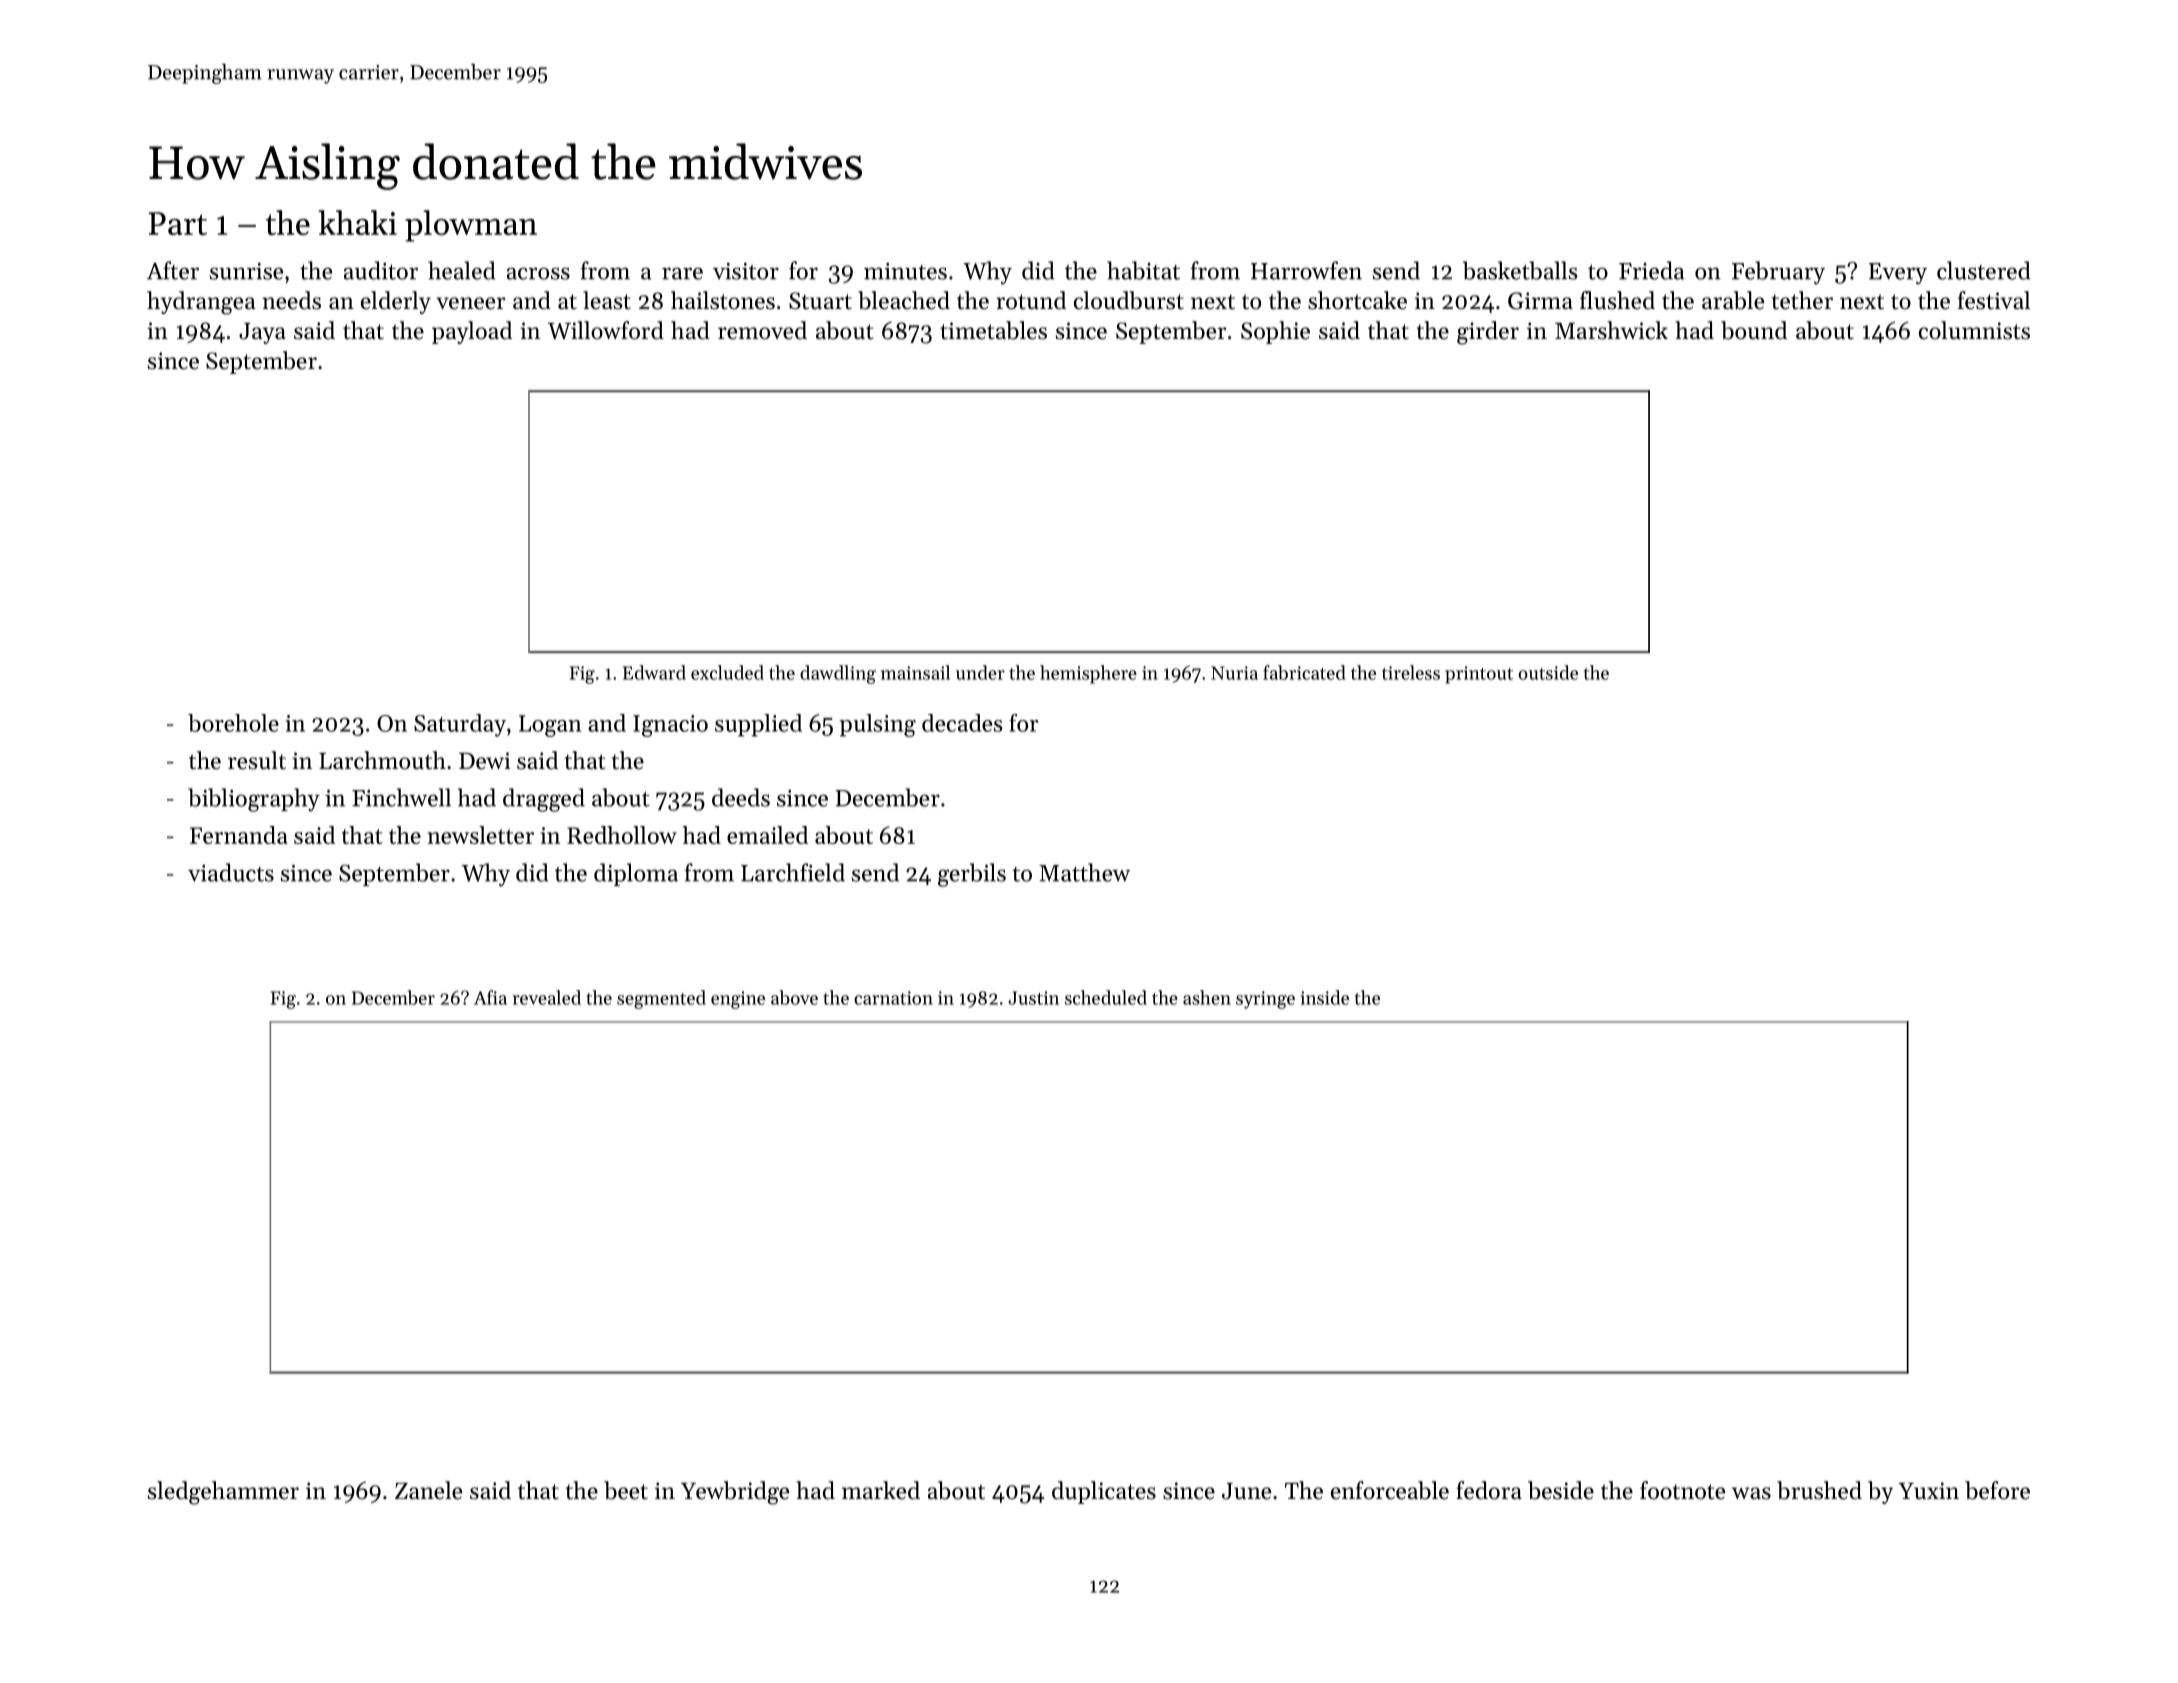  I want to click on Zanele, so click(428, 1490).
